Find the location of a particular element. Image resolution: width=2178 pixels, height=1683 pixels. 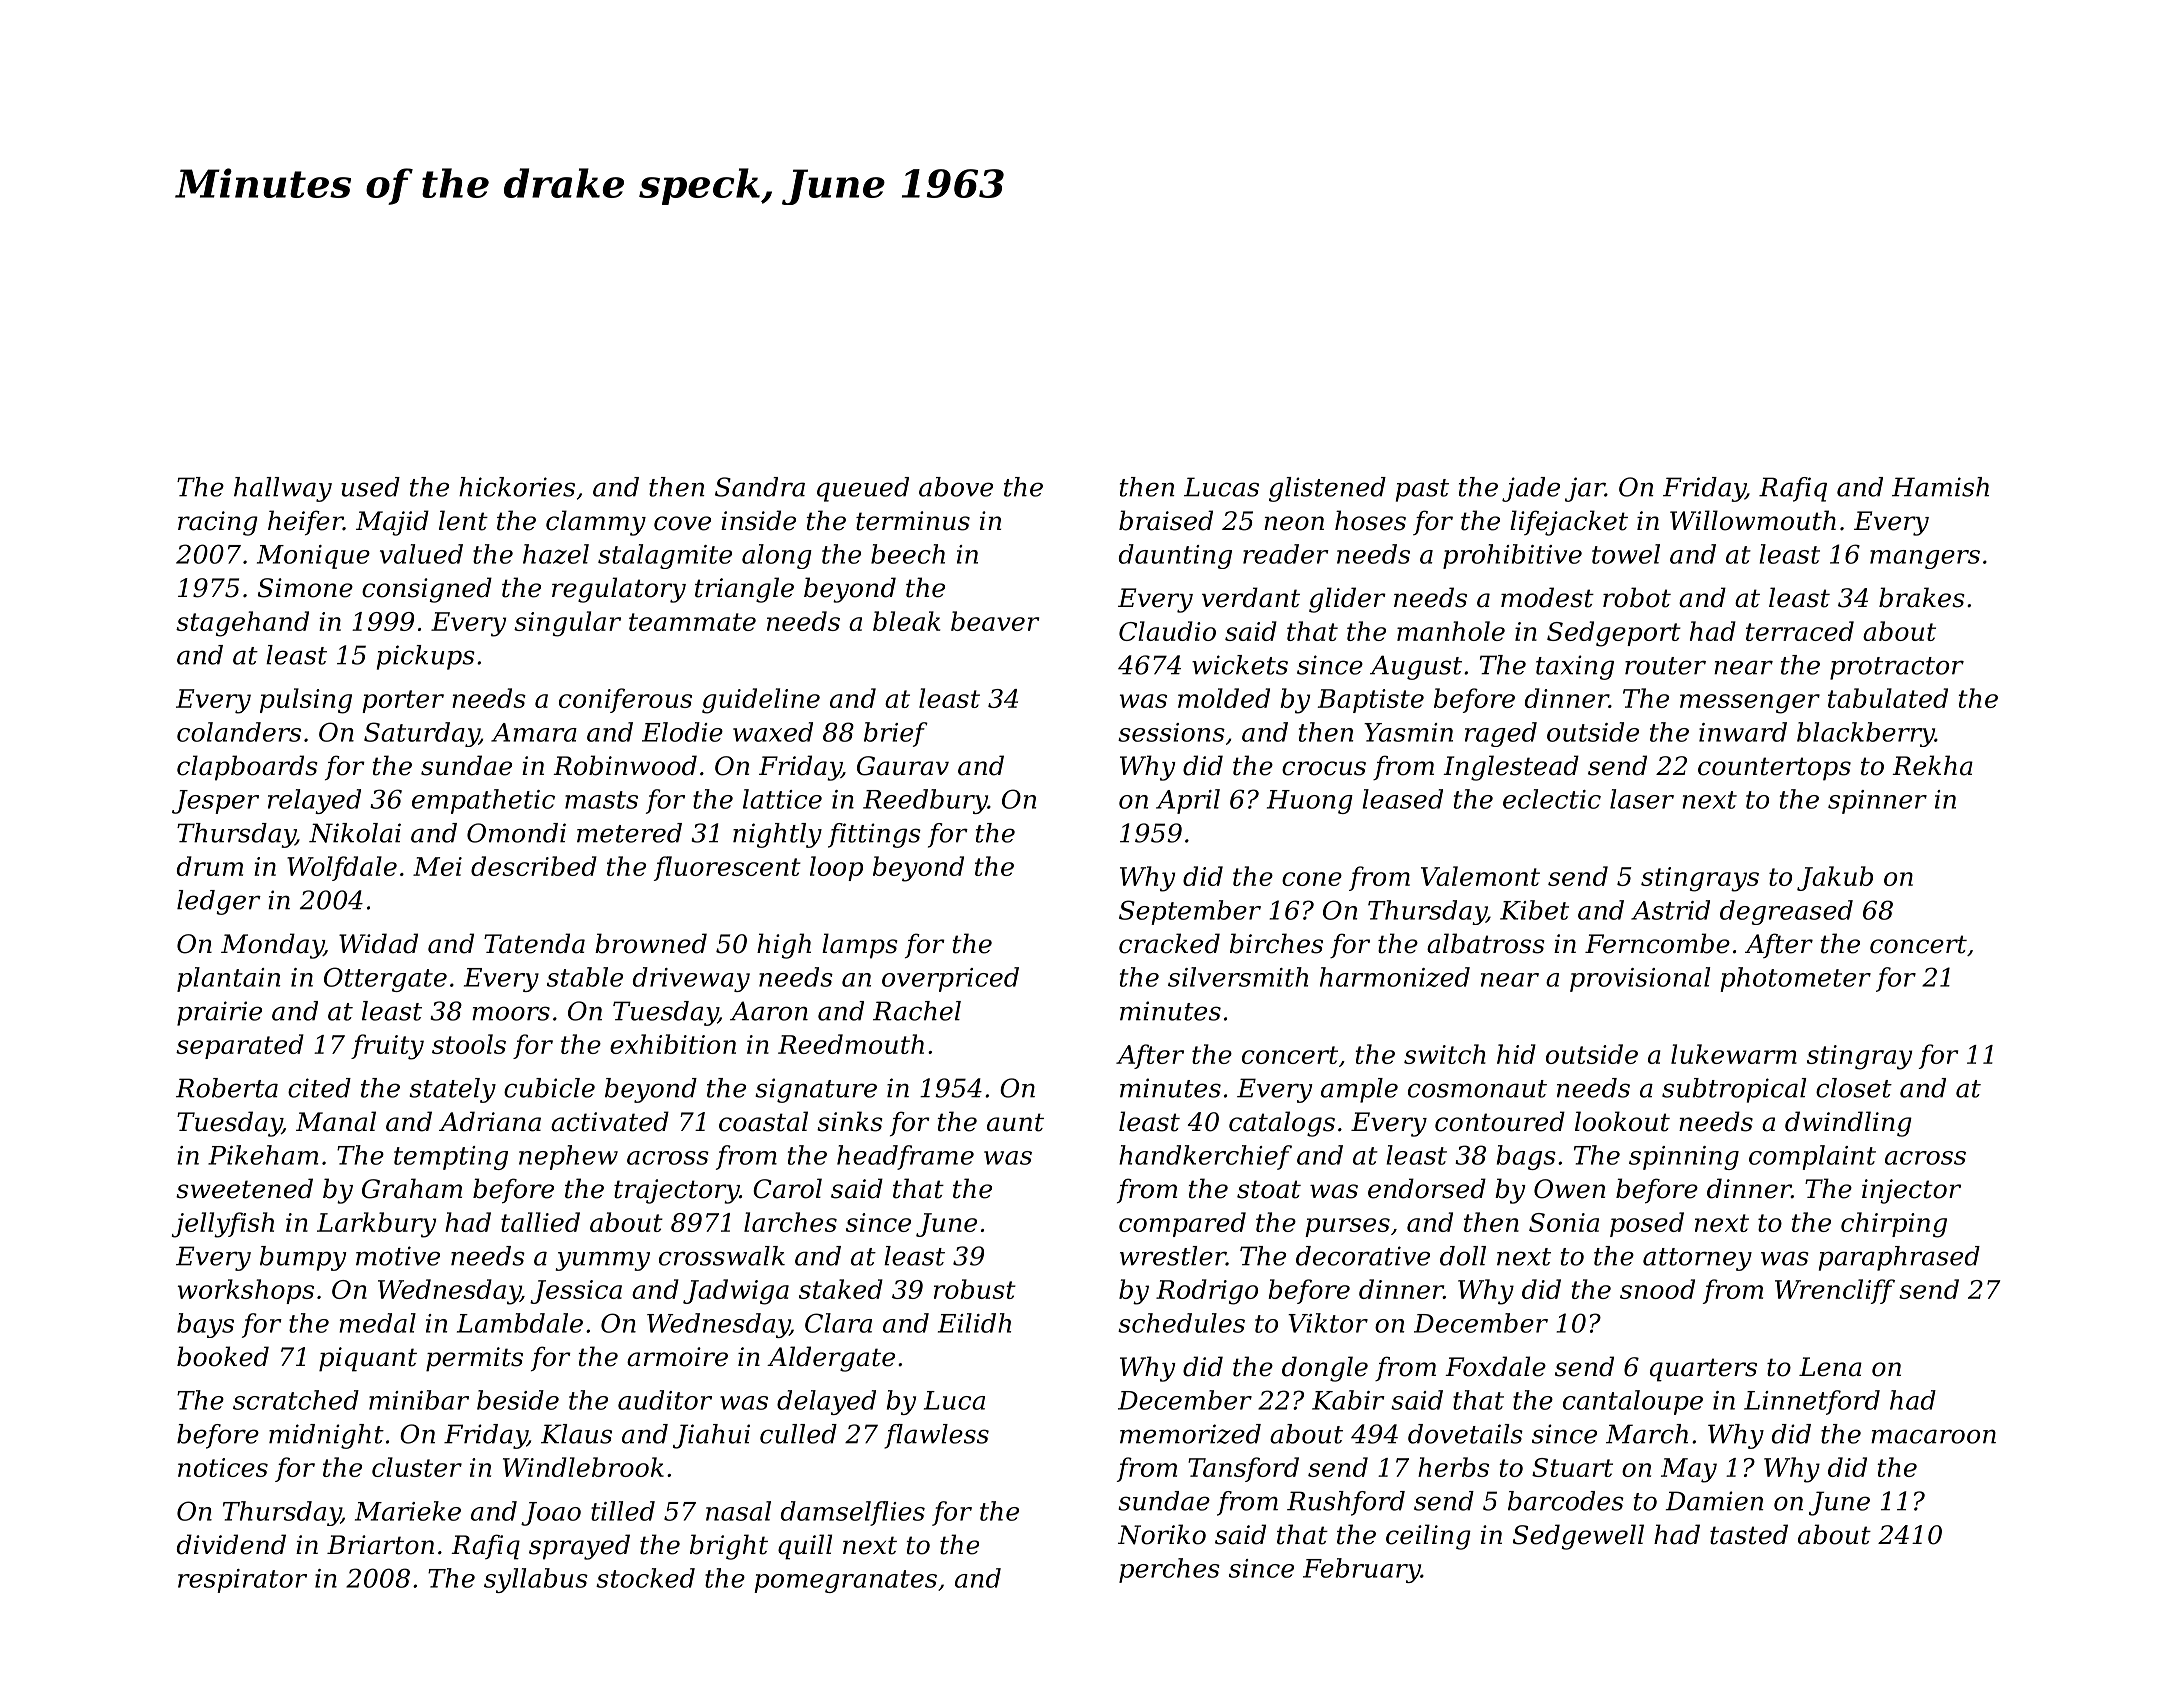

perches is located at coordinates (1169, 1570).
